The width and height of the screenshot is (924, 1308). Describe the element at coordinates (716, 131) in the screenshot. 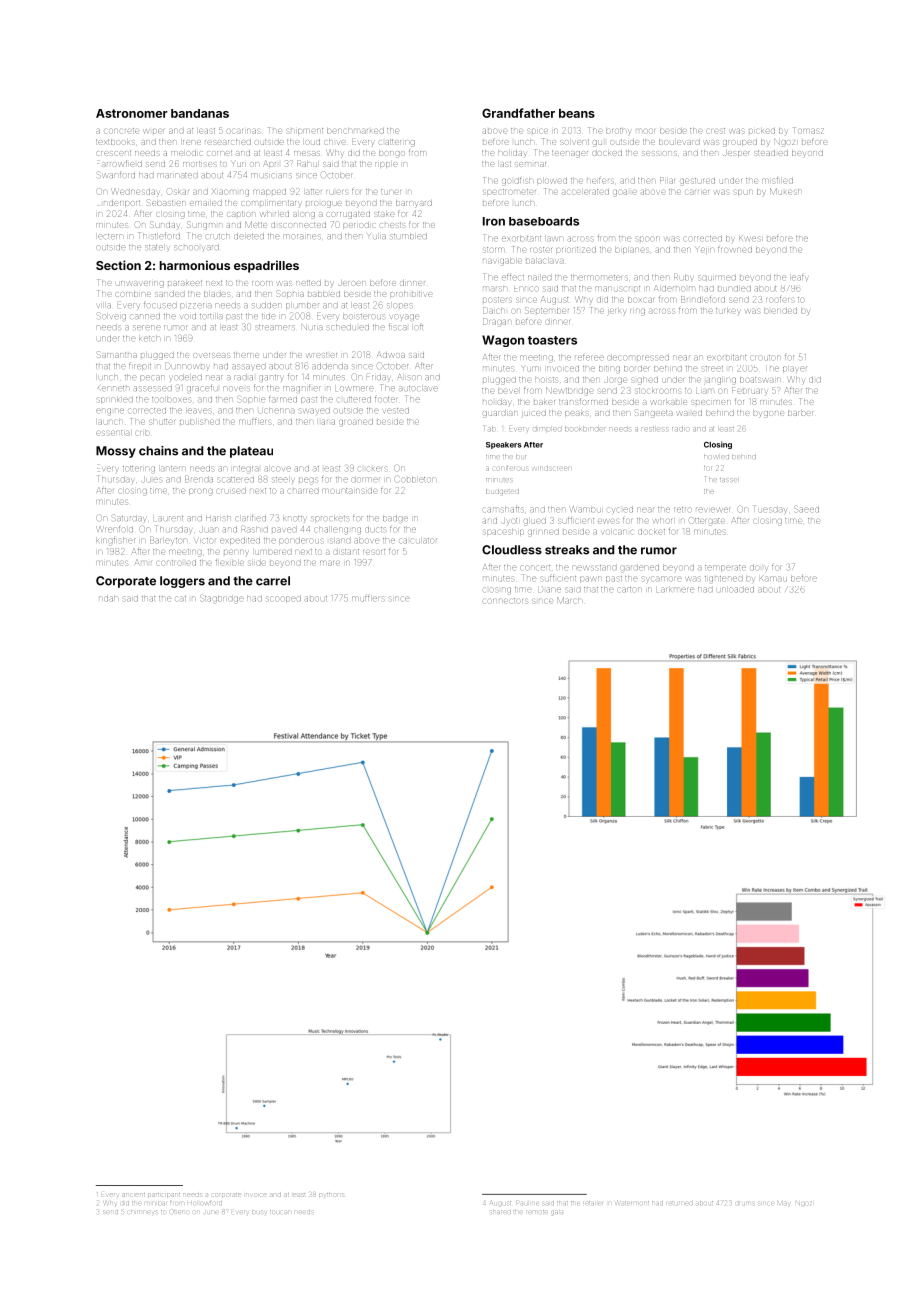

I see `crest` at that location.
